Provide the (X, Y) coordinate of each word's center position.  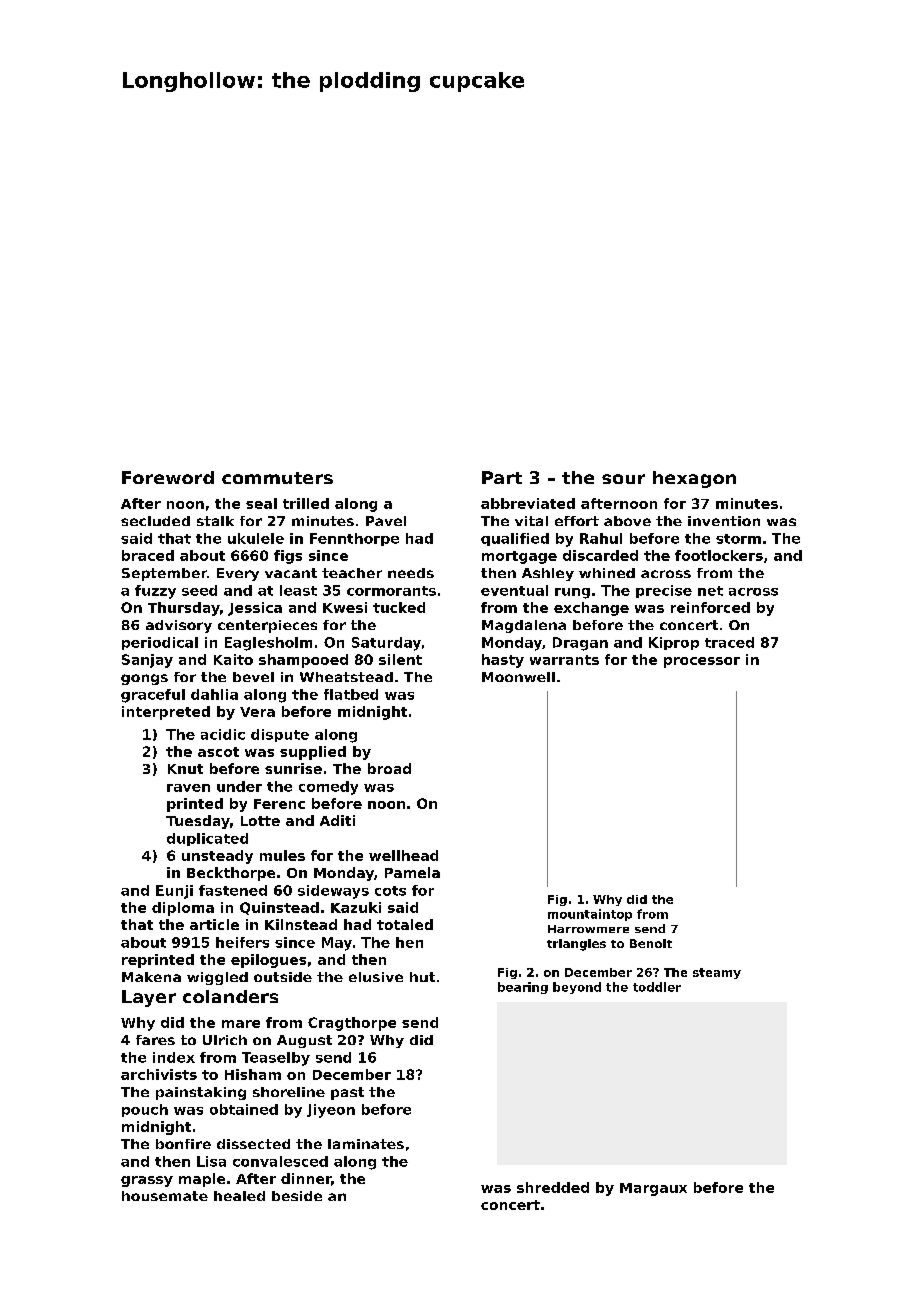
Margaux (653, 1189)
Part (502, 477)
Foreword (168, 477)
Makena (151, 977)
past (347, 1093)
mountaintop (590, 915)
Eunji (174, 892)
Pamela (412, 872)
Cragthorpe (352, 1024)
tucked (399, 607)
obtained (244, 1109)
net (710, 591)
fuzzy (155, 592)
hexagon (694, 479)
